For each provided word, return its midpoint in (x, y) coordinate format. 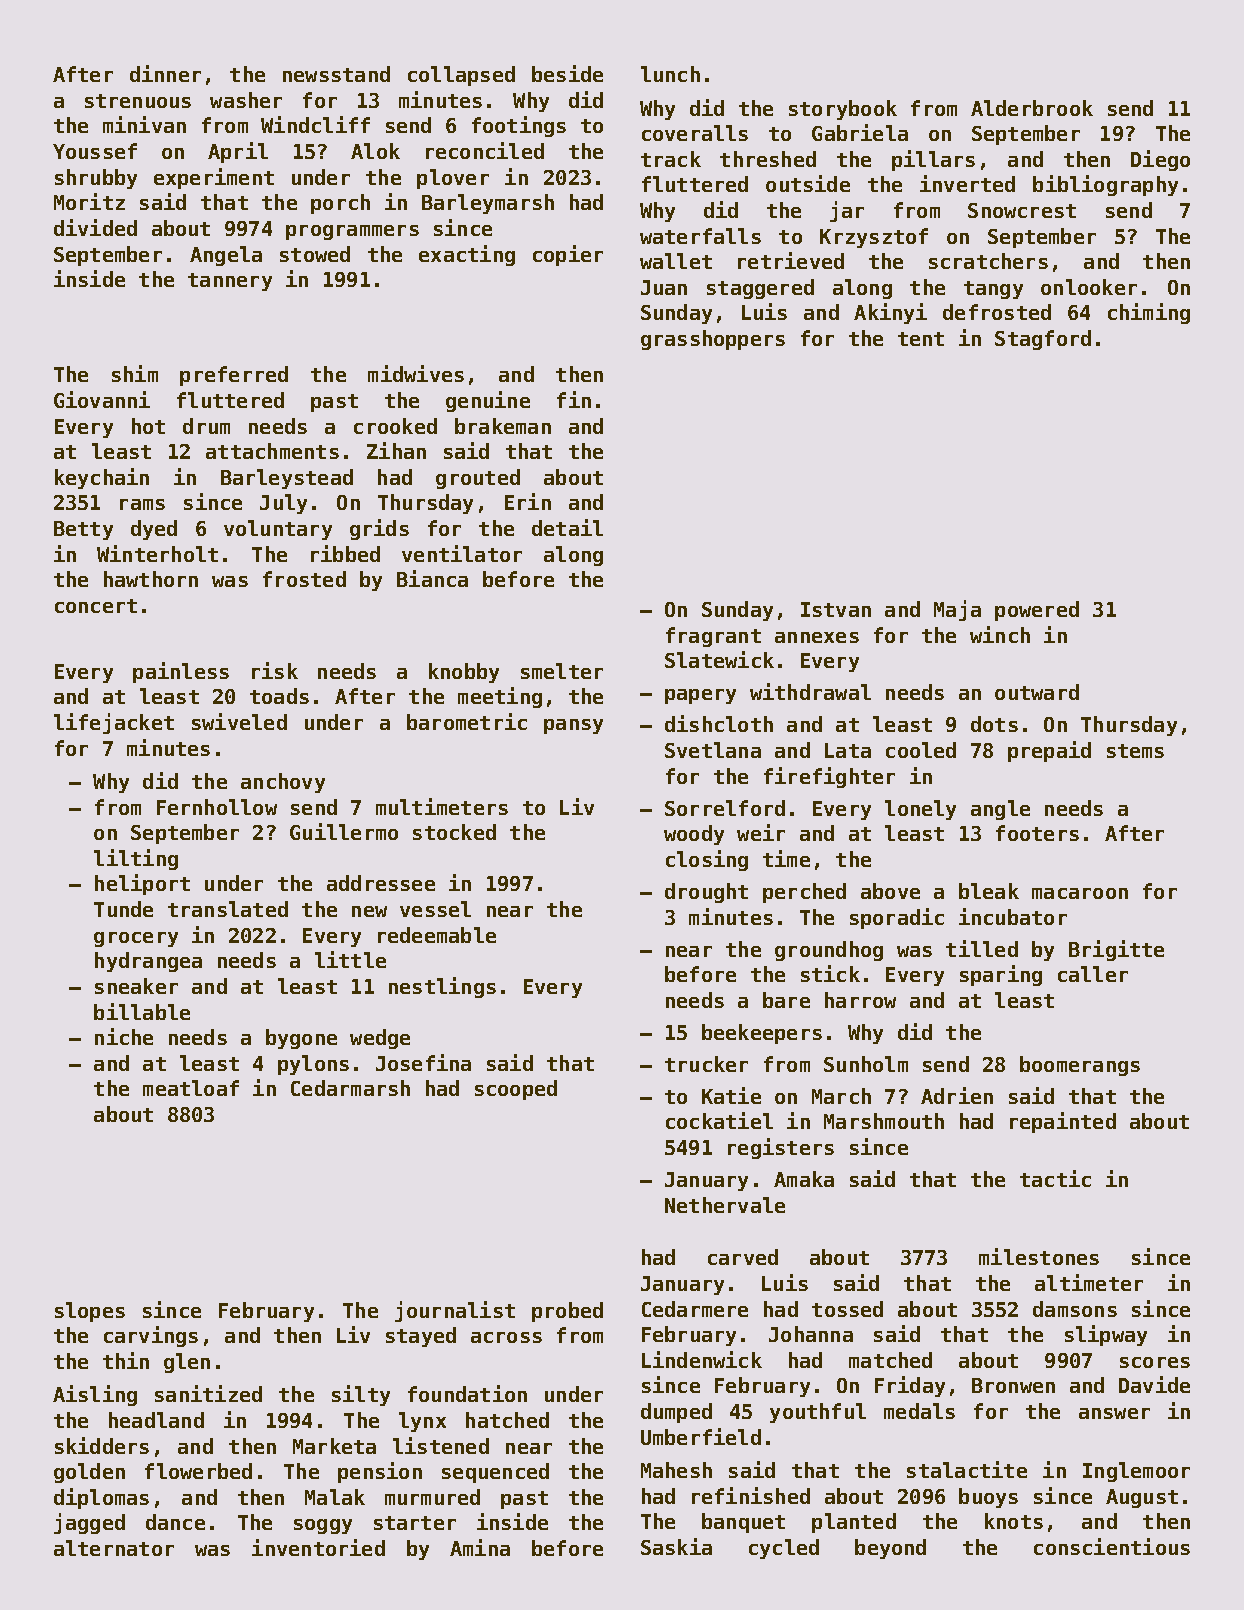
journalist (455, 1311)
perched (804, 893)
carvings (151, 1336)
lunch (670, 74)
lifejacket (114, 723)
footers (1037, 833)
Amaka (804, 1179)
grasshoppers (713, 340)
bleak (989, 891)
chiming (1149, 313)
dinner (165, 73)
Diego (1160, 160)
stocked (454, 832)
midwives (416, 373)
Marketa (334, 1446)
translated (228, 909)
